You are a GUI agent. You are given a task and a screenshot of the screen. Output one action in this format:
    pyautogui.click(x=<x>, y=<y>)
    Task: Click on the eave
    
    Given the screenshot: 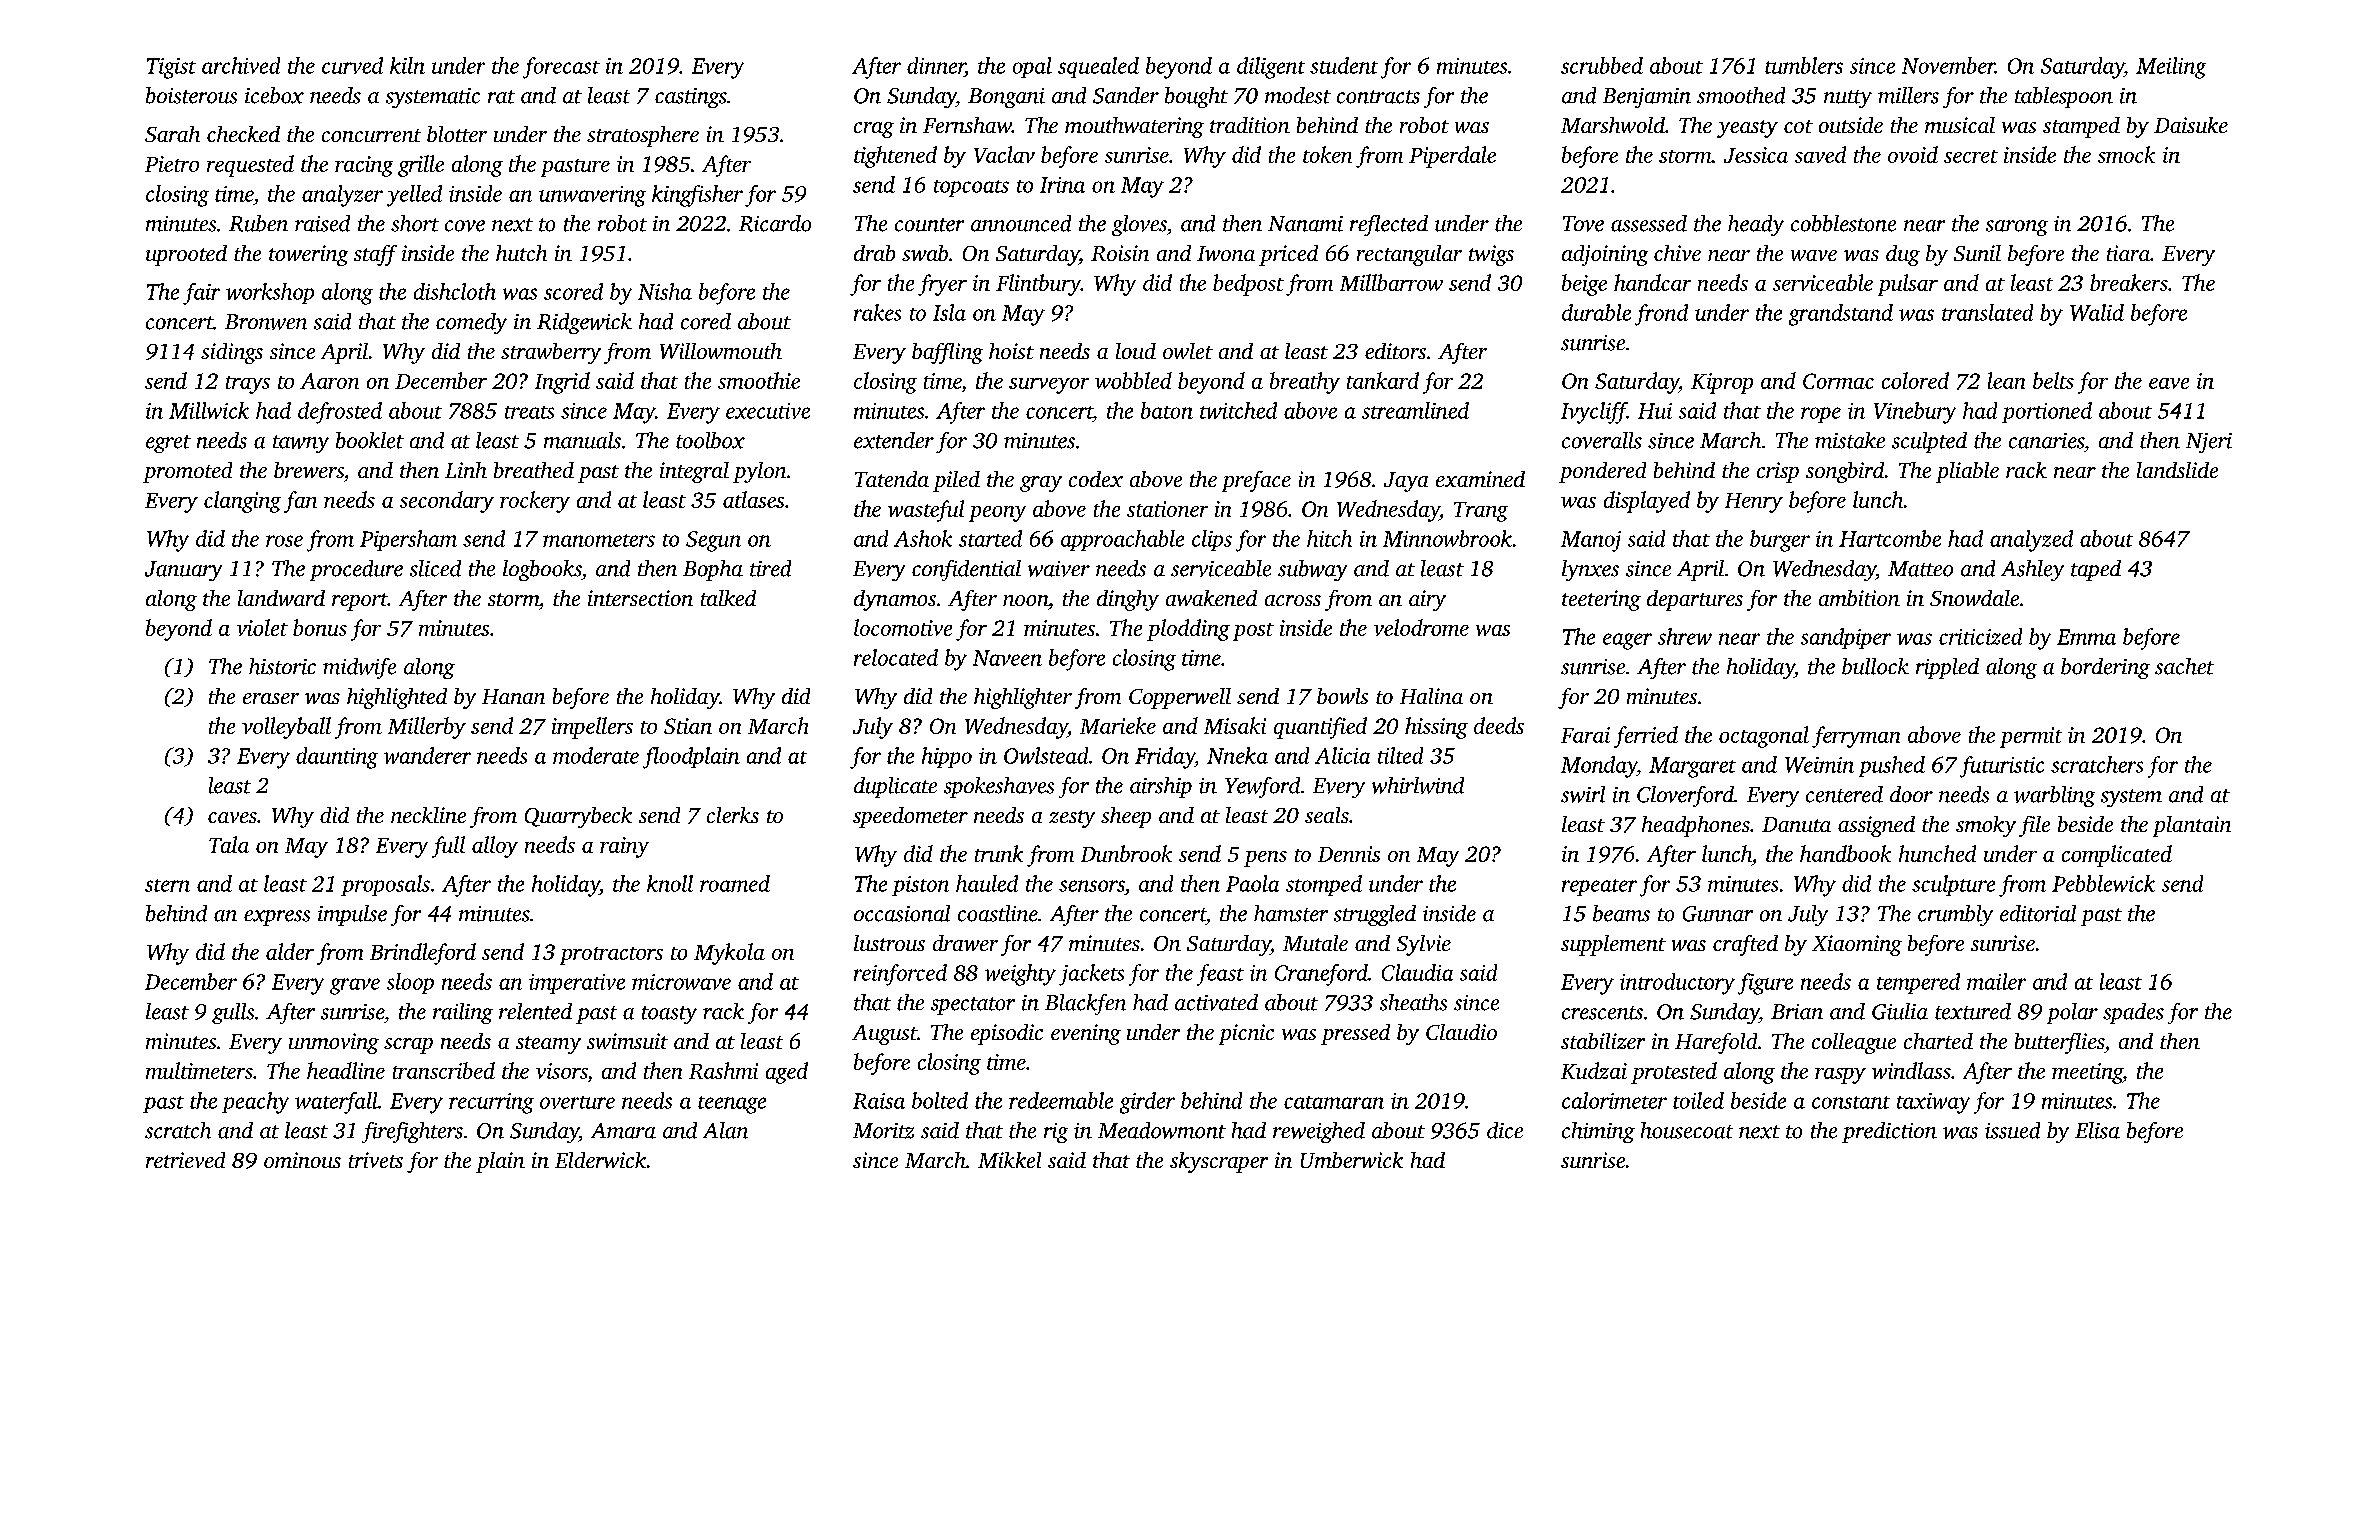 What is the action you would take?
    pyautogui.click(x=2169, y=383)
